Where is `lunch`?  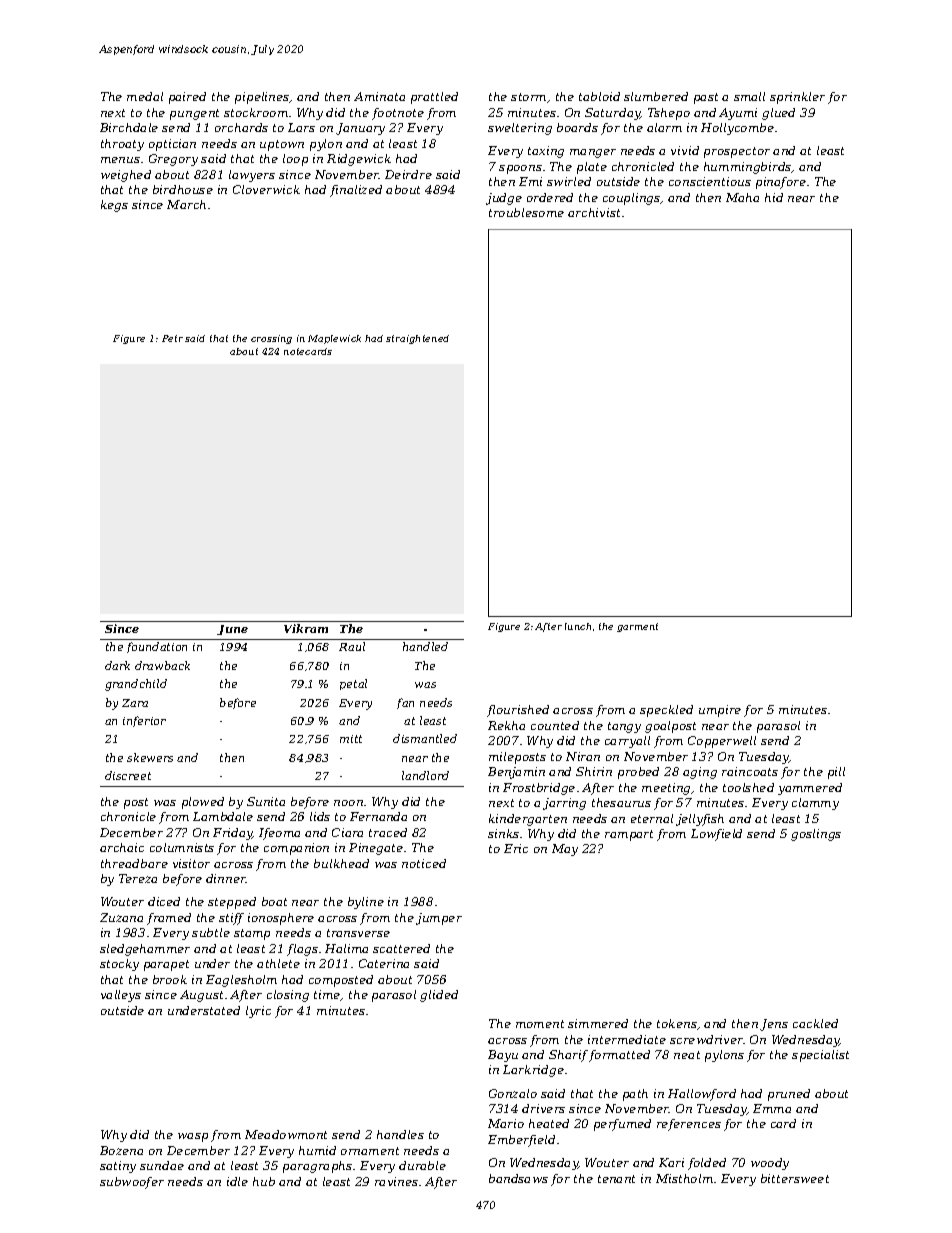
lunch is located at coordinates (578, 626).
